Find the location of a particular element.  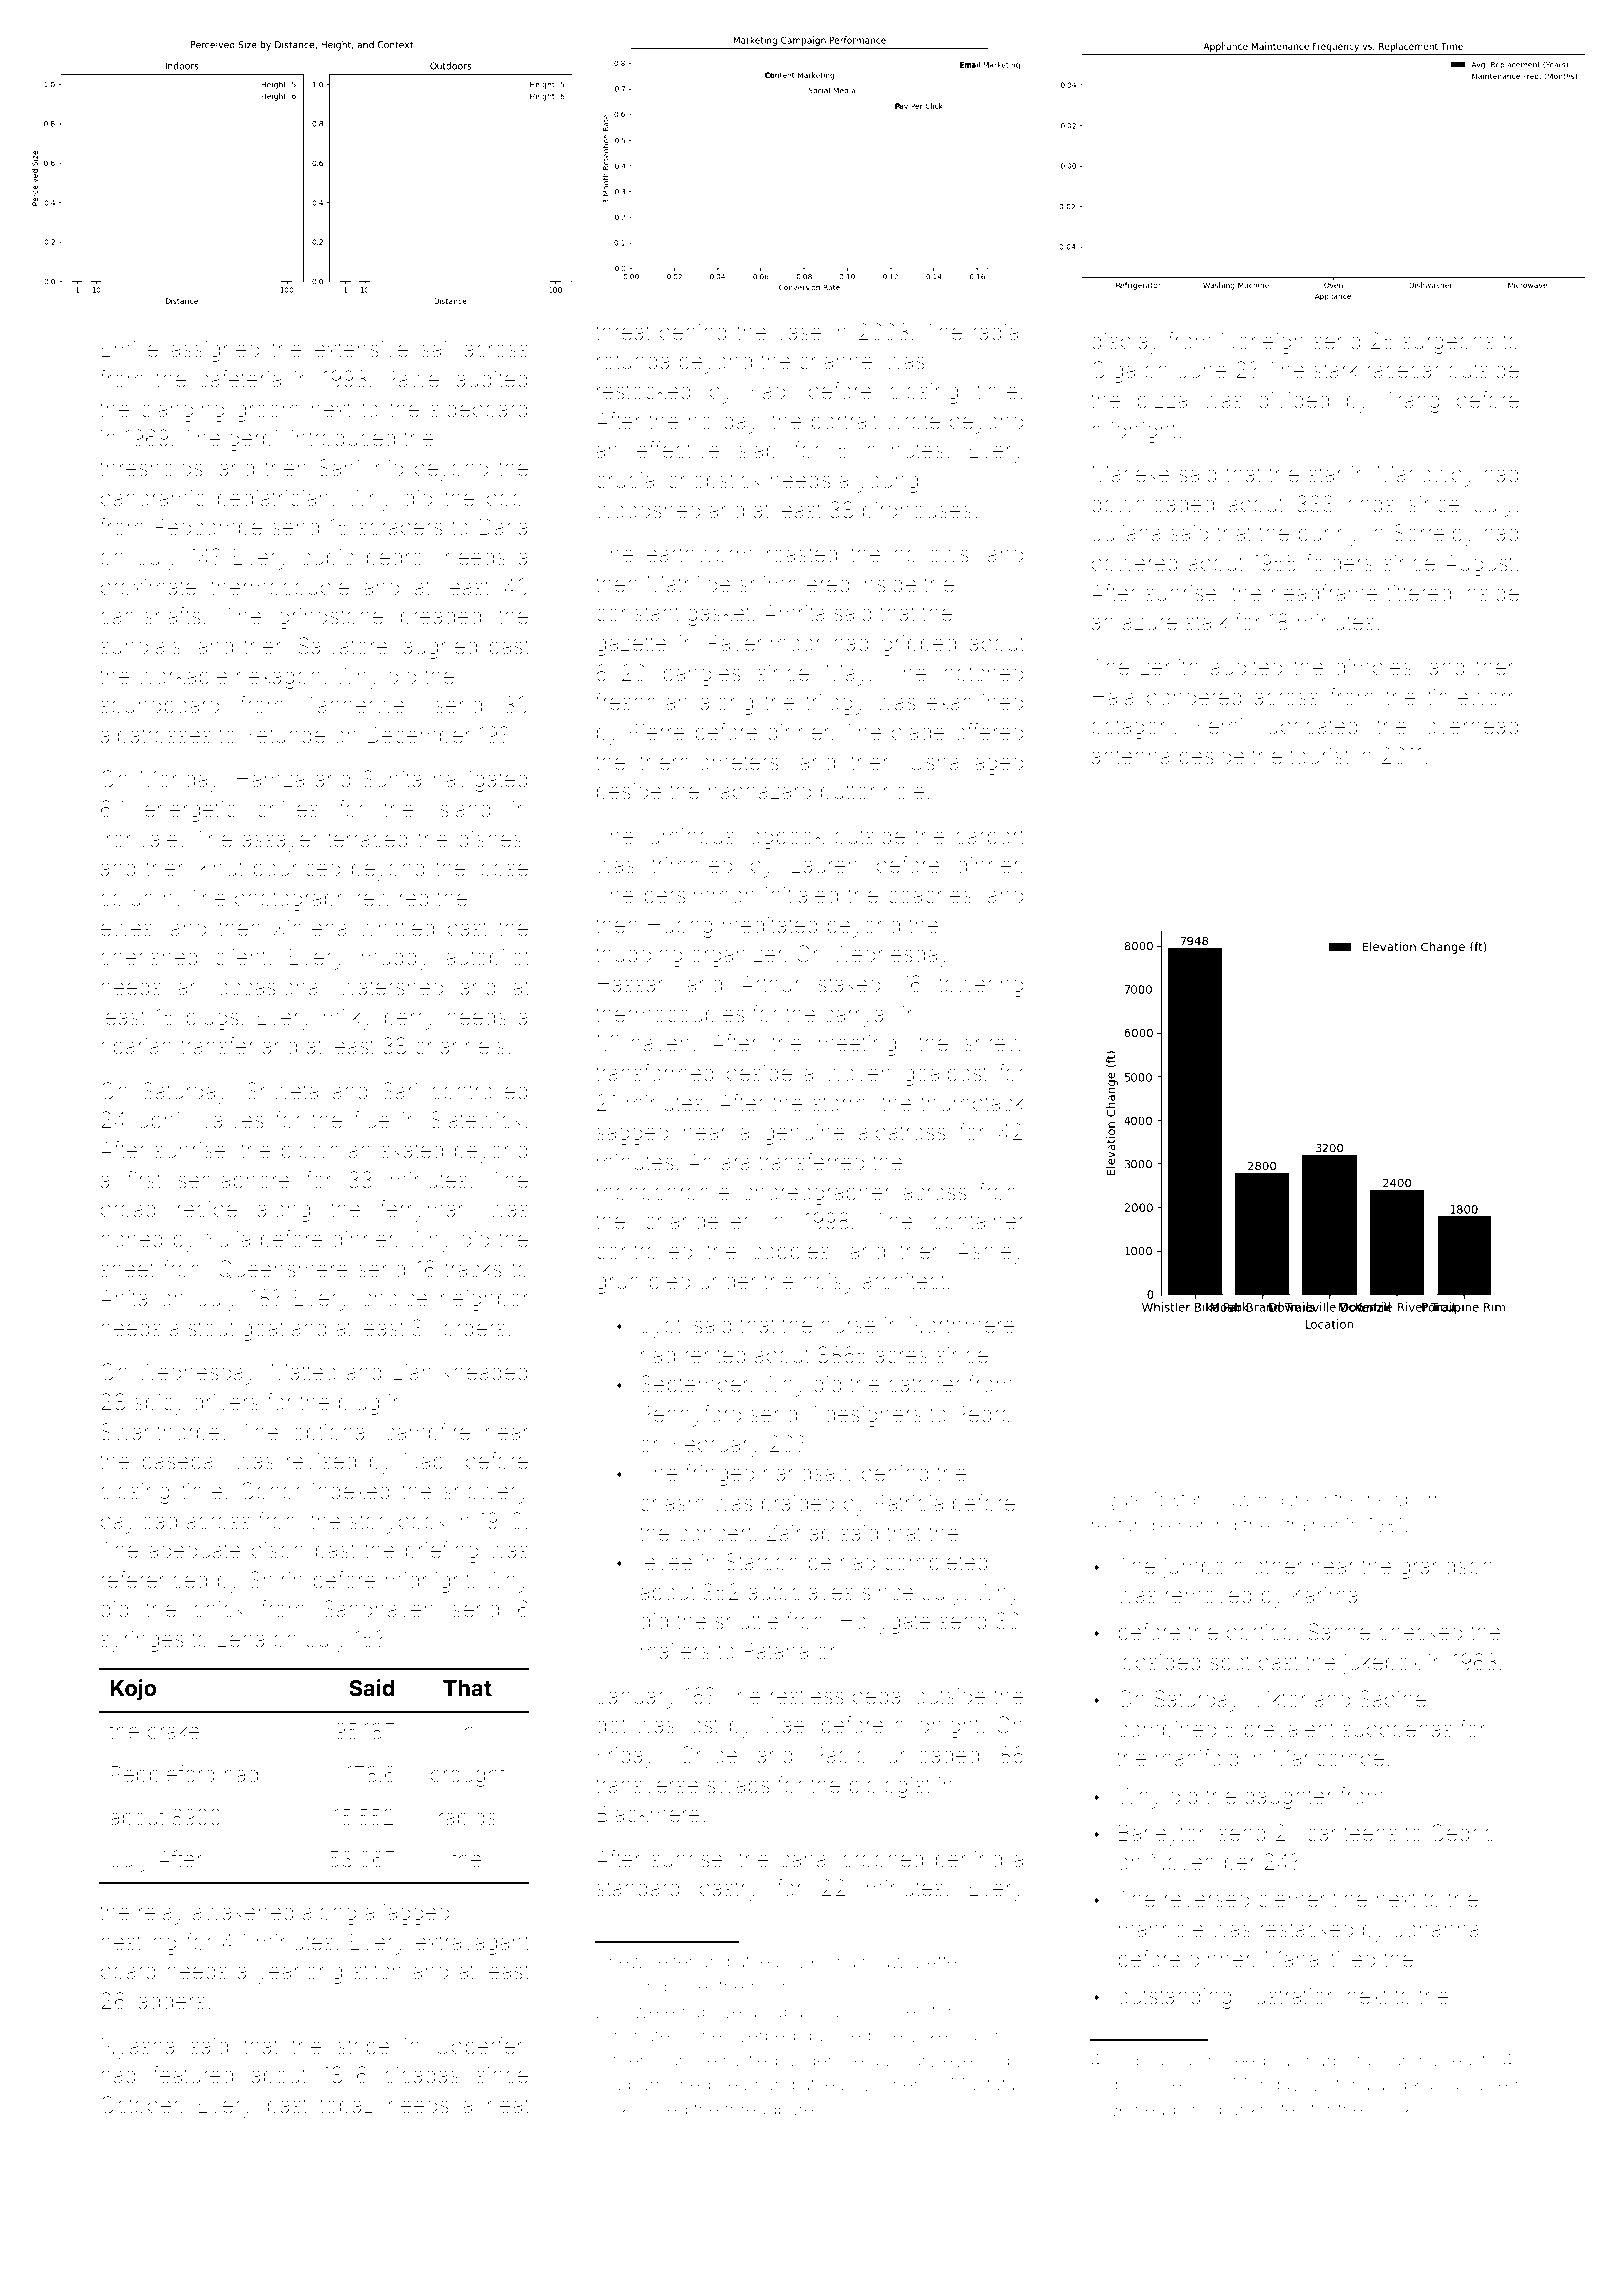

milky is located at coordinates (348, 1019).
